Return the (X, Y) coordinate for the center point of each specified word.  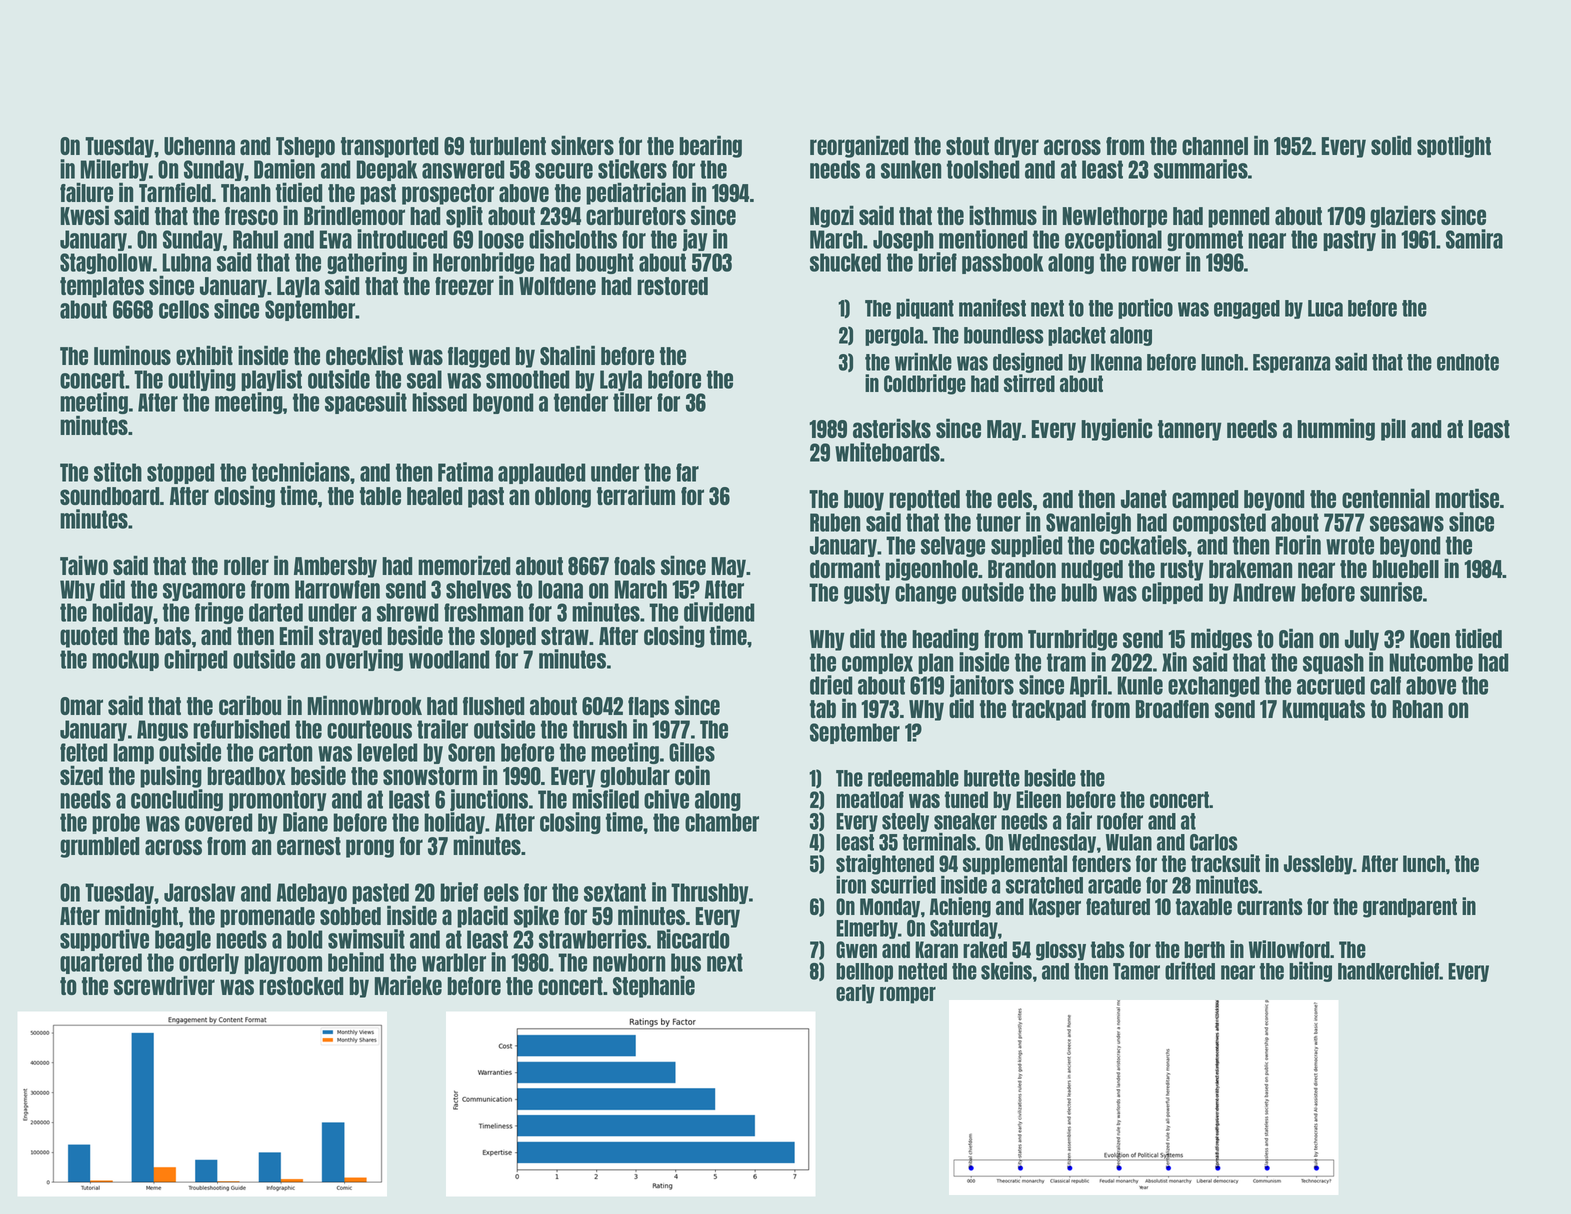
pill (1393, 429)
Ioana (560, 589)
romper (908, 995)
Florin (1298, 545)
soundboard (110, 496)
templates (102, 287)
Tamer (1136, 971)
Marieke (408, 985)
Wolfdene (557, 286)
